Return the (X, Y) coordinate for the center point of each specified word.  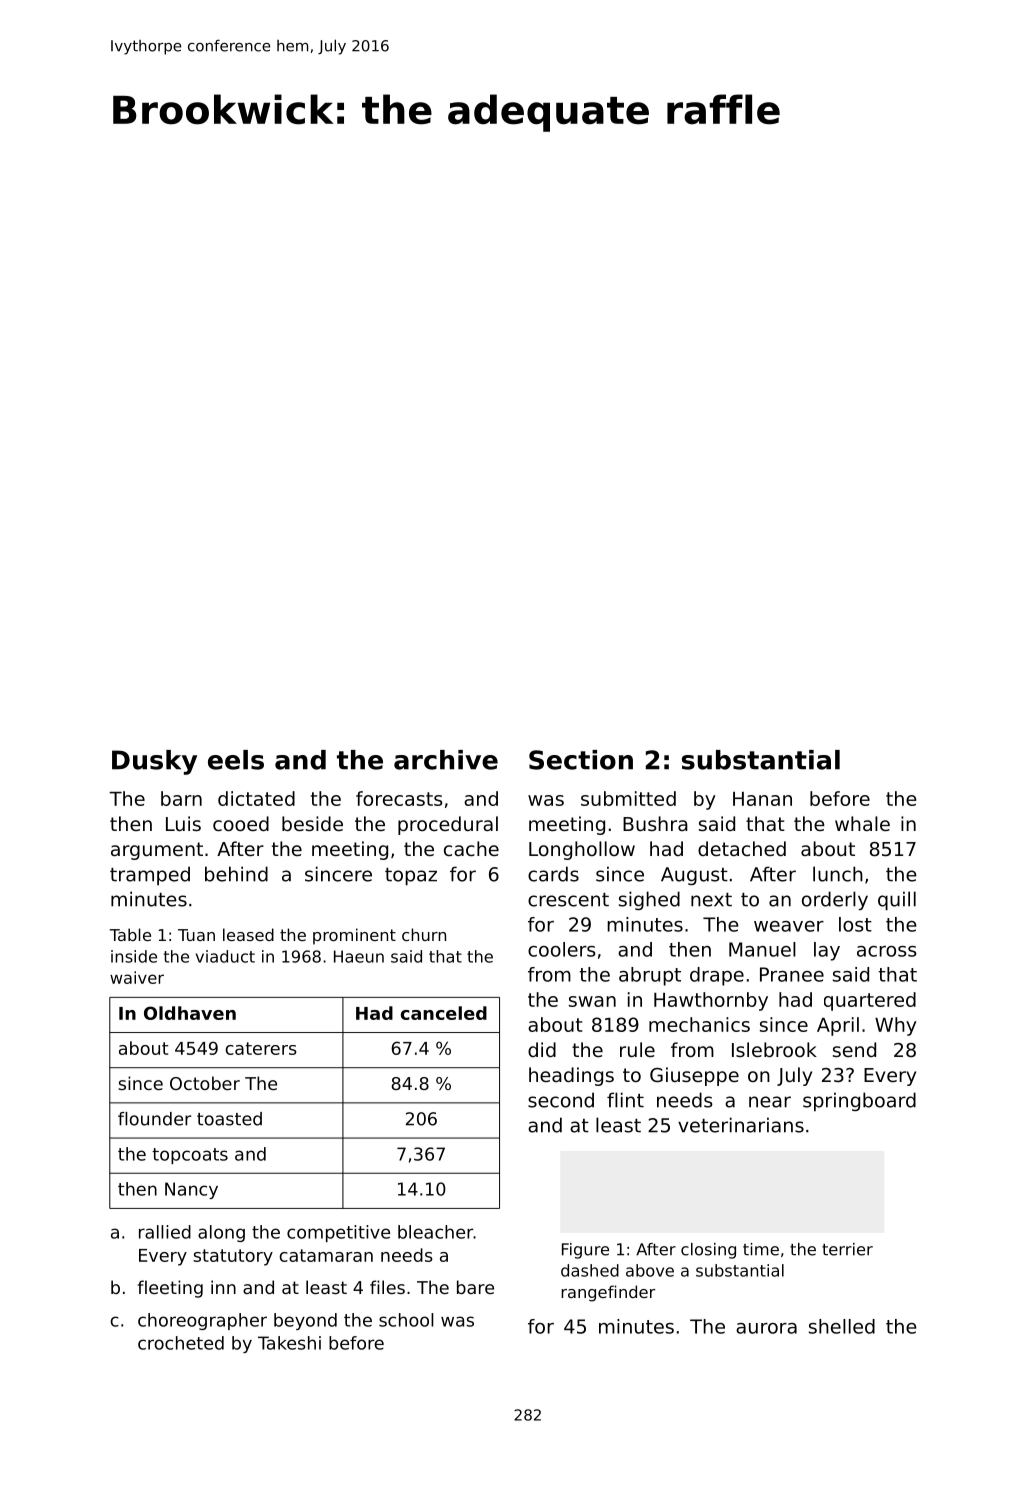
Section (581, 760)
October (205, 1083)
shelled (842, 1326)
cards (553, 874)
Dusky (154, 762)
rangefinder (608, 1293)
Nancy (191, 1190)
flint (625, 1100)
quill (897, 900)
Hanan (762, 799)
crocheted (181, 1343)
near (770, 1102)
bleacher (436, 1232)
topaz (411, 876)
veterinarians (741, 1125)
